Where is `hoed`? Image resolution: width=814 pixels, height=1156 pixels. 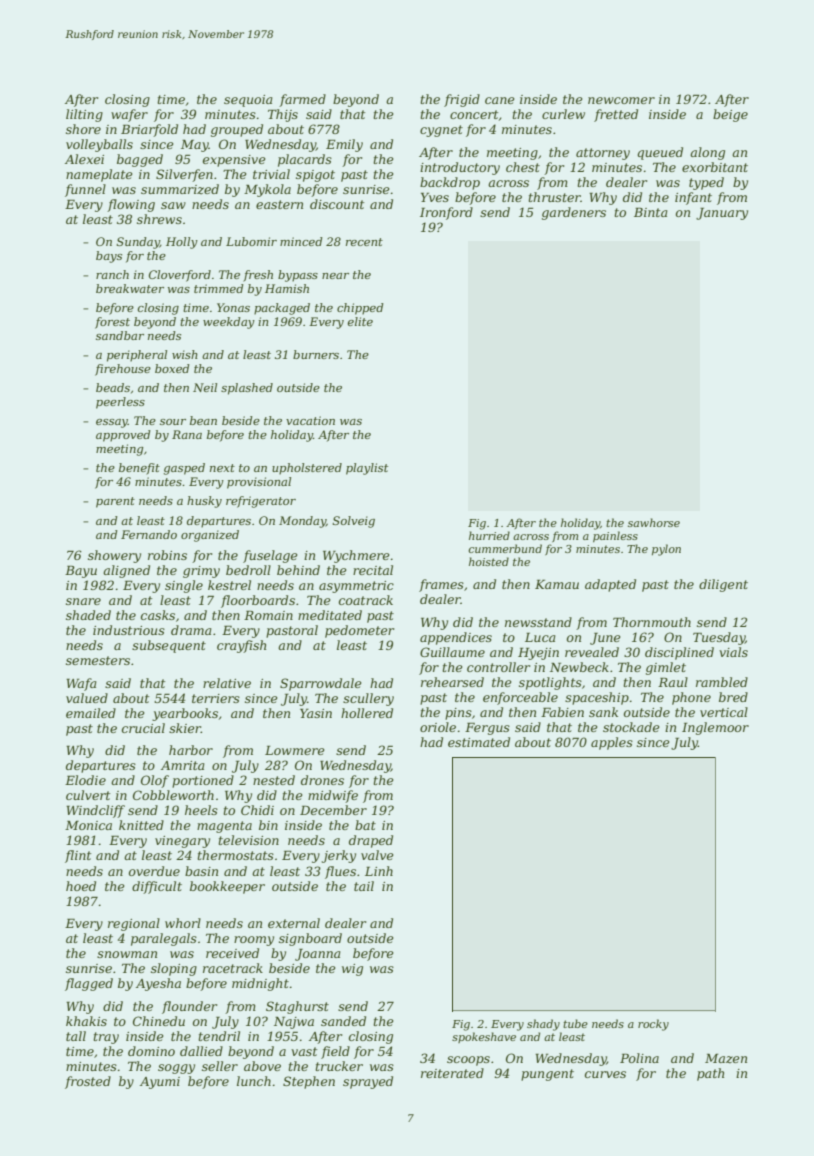 hoed is located at coordinates (81, 886).
